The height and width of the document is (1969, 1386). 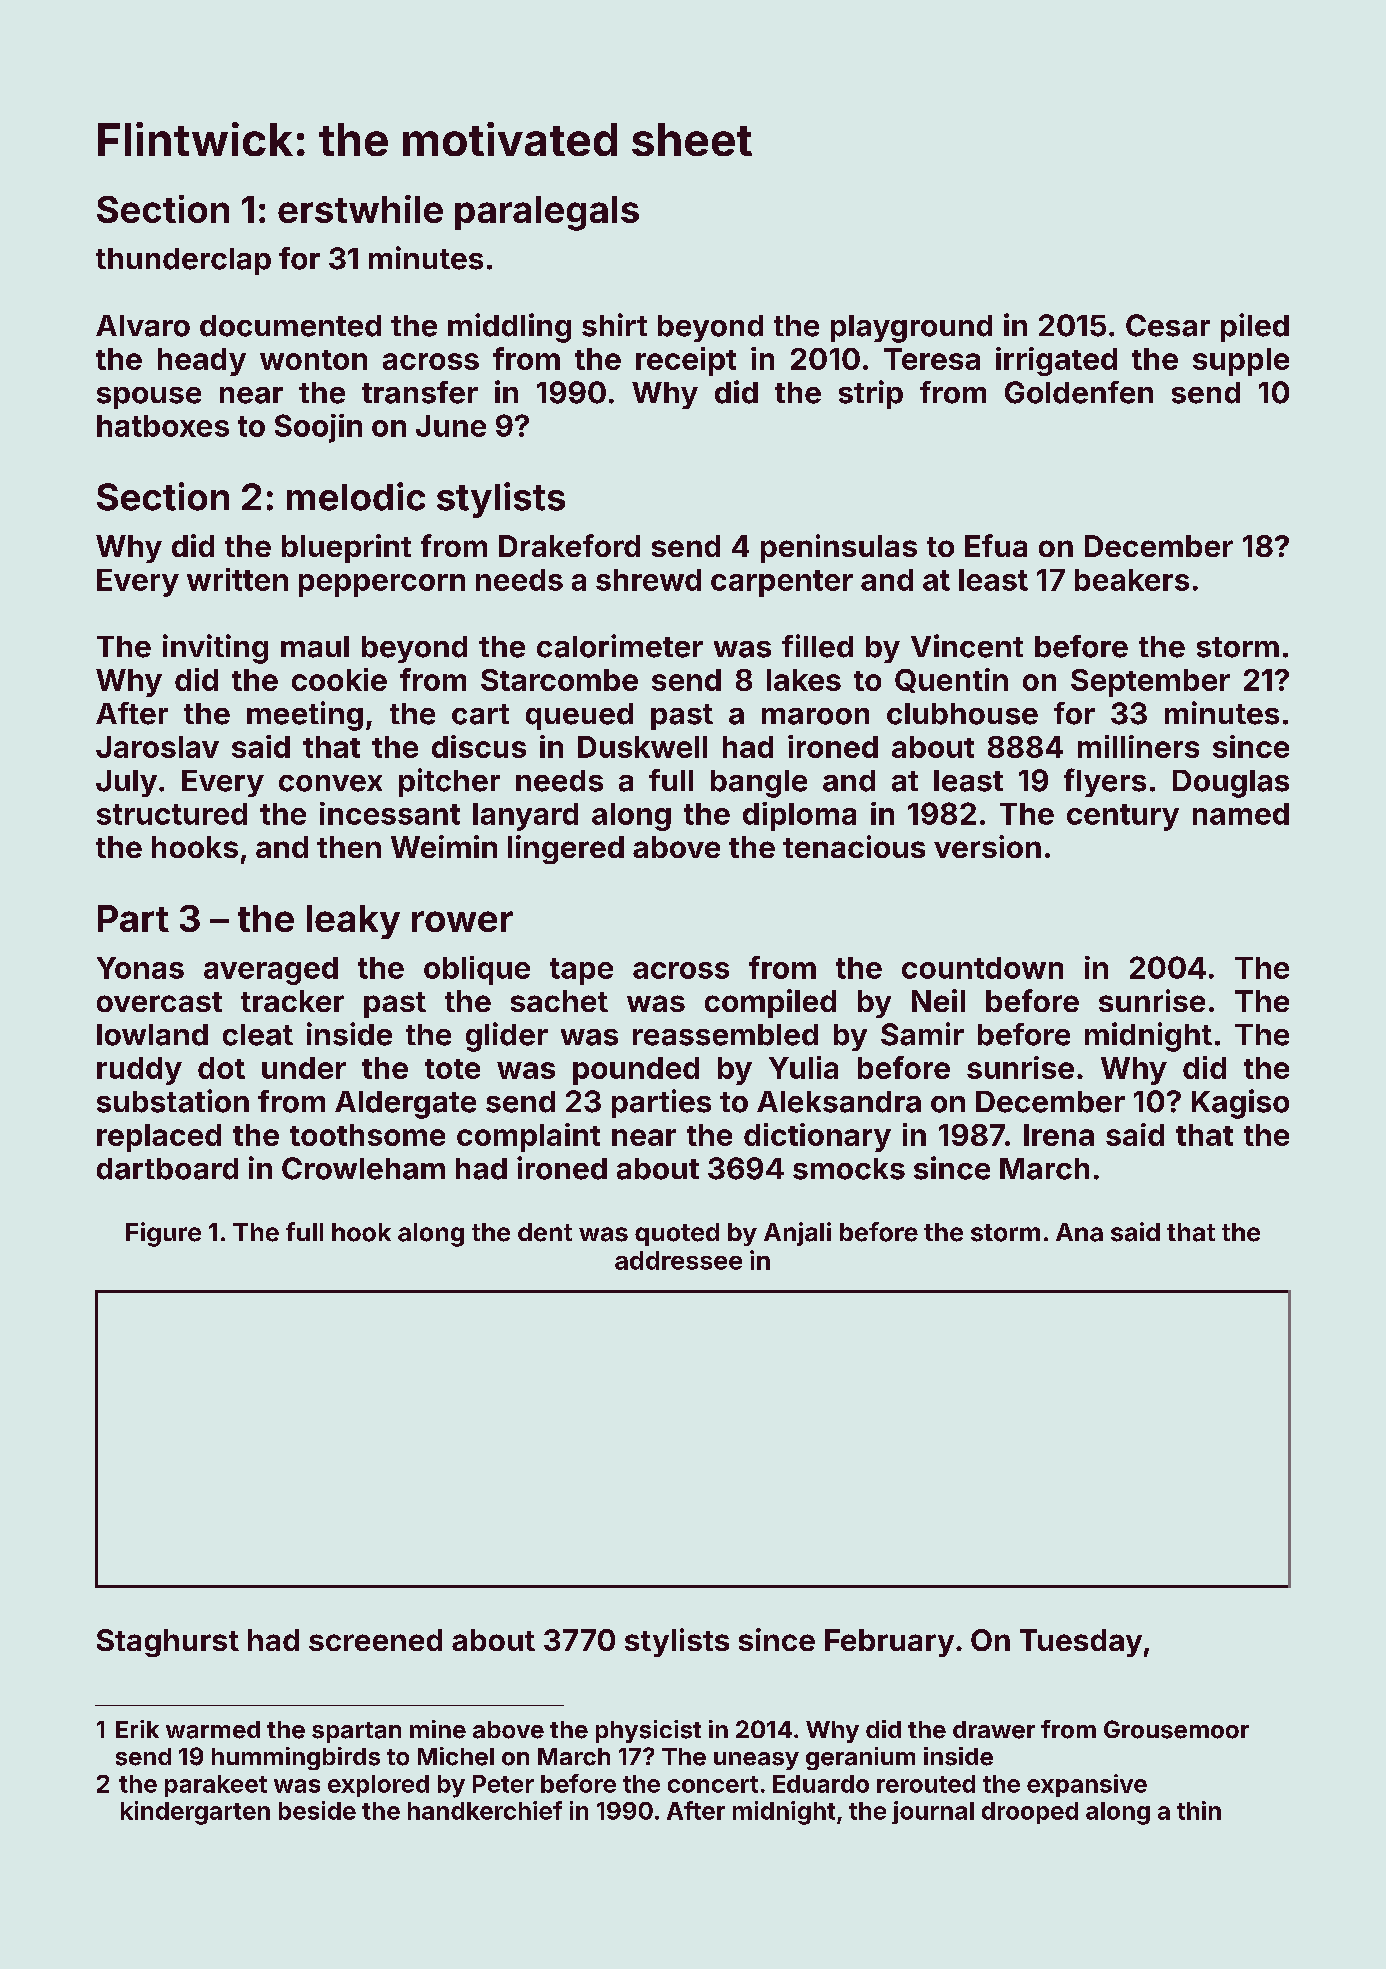 I want to click on pounded, so click(x=636, y=1071).
